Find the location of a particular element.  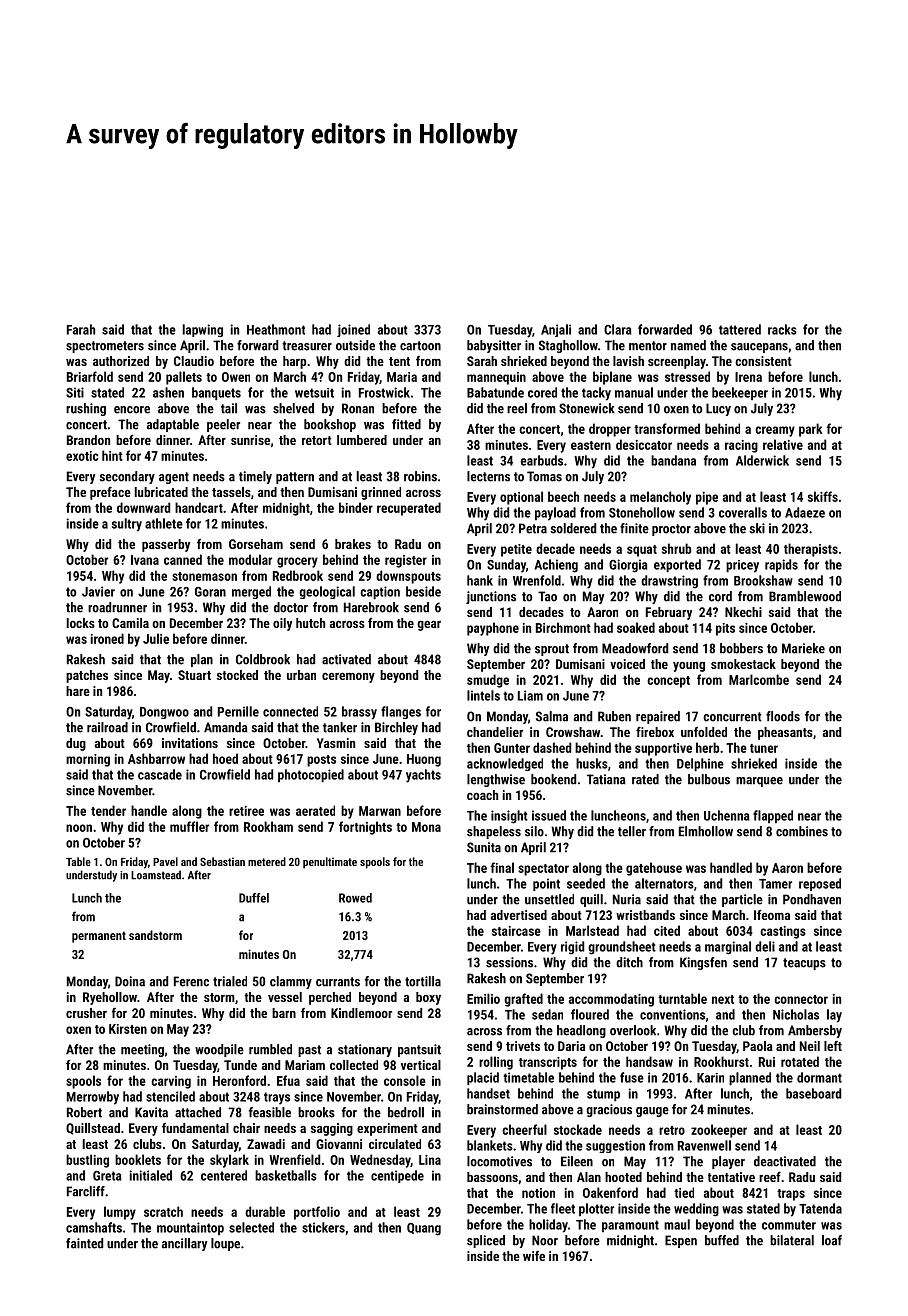

penultimate is located at coordinates (330, 863).
